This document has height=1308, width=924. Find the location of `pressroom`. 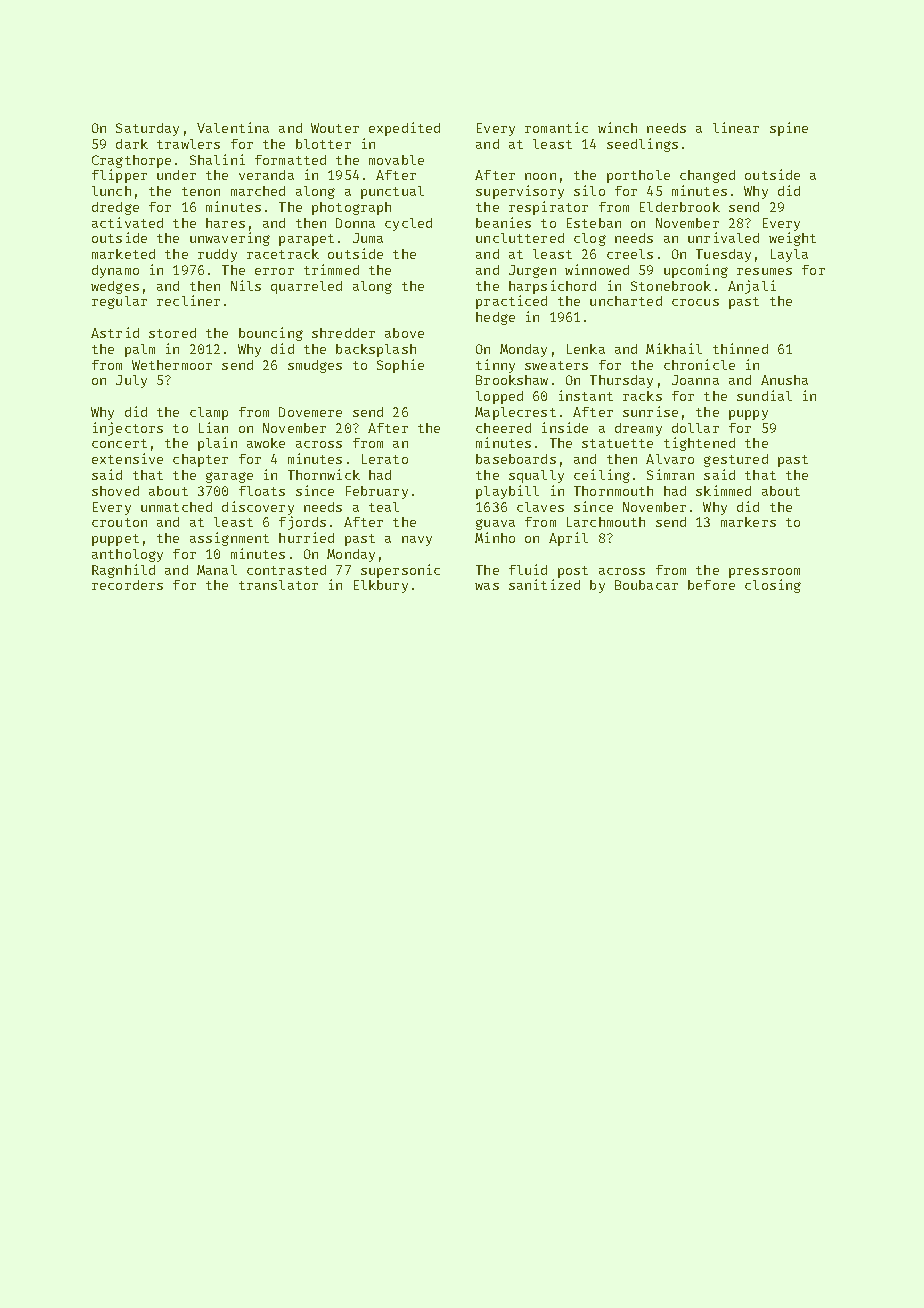

pressroom is located at coordinates (764, 573).
